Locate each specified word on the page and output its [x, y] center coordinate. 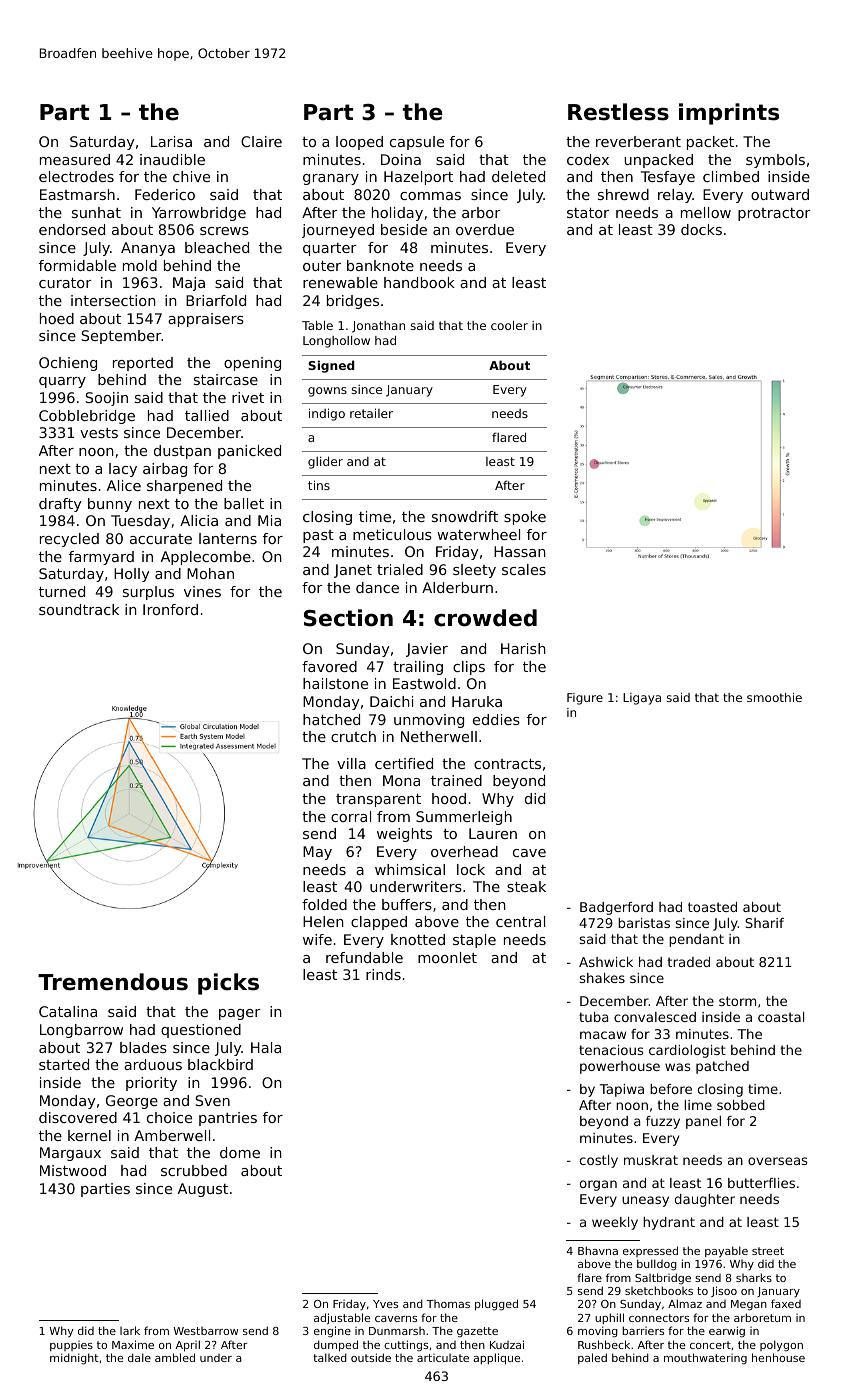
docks [701, 229]
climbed [731, 176]
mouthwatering [705, 1359]
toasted [712, 907]
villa [351, 763]
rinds [383, 974]
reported [143, 364]
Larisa [171, 141]
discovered [78, 1117]
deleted [518, 176]
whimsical [410, 869]
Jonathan [378, 327]
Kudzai [507, 1344]
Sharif [764, 923]
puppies [71, 1346]
